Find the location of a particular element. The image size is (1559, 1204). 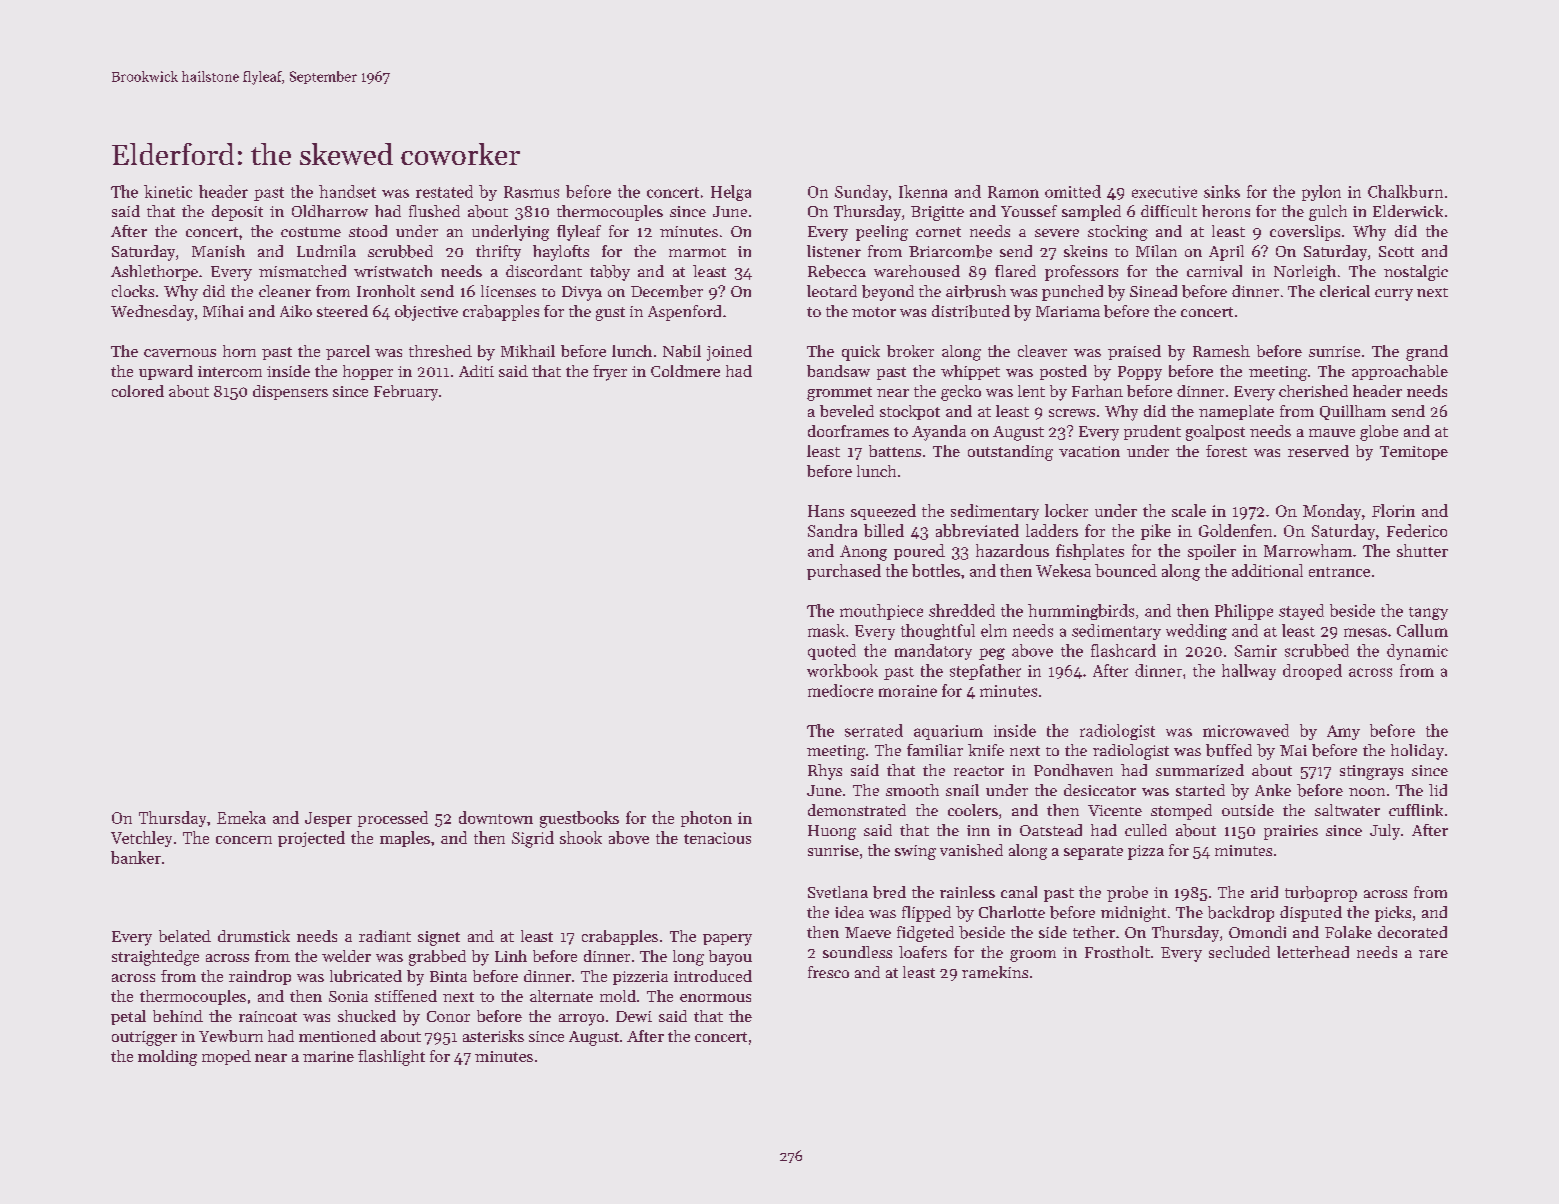

Ikenna is located at coordinates (923, 191).
